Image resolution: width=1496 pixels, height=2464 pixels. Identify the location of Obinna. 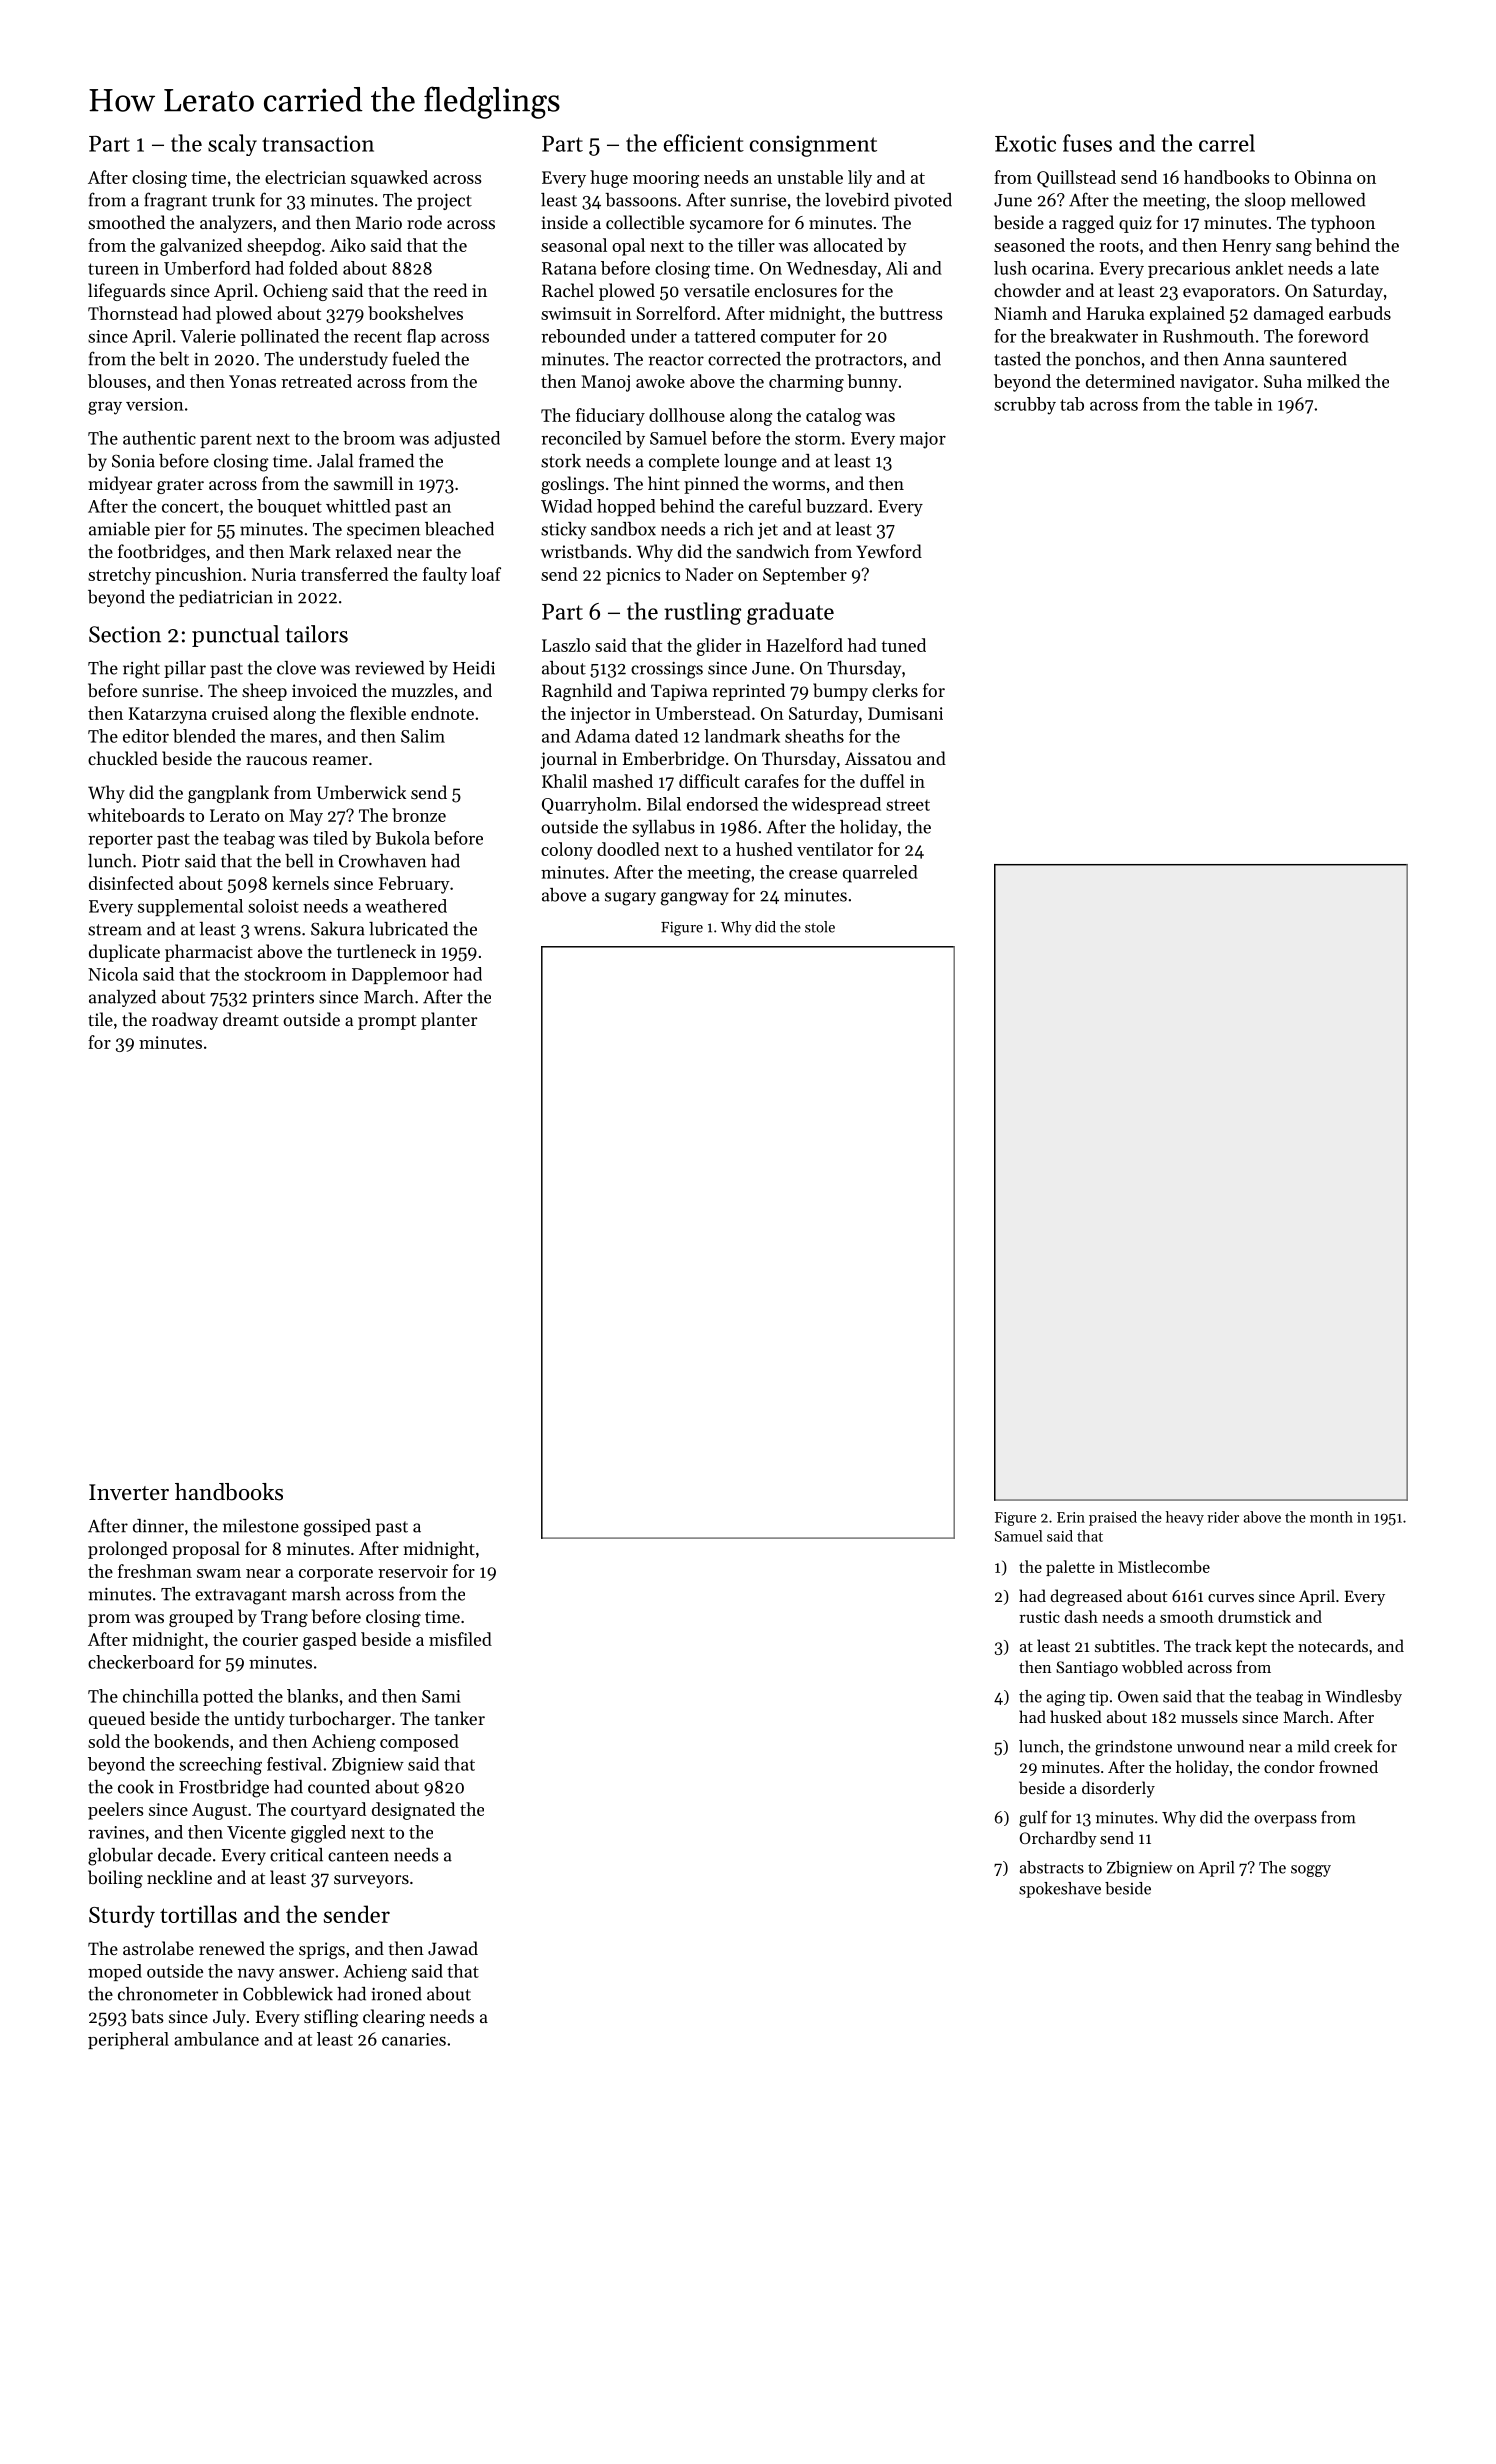
(1323, 177).
